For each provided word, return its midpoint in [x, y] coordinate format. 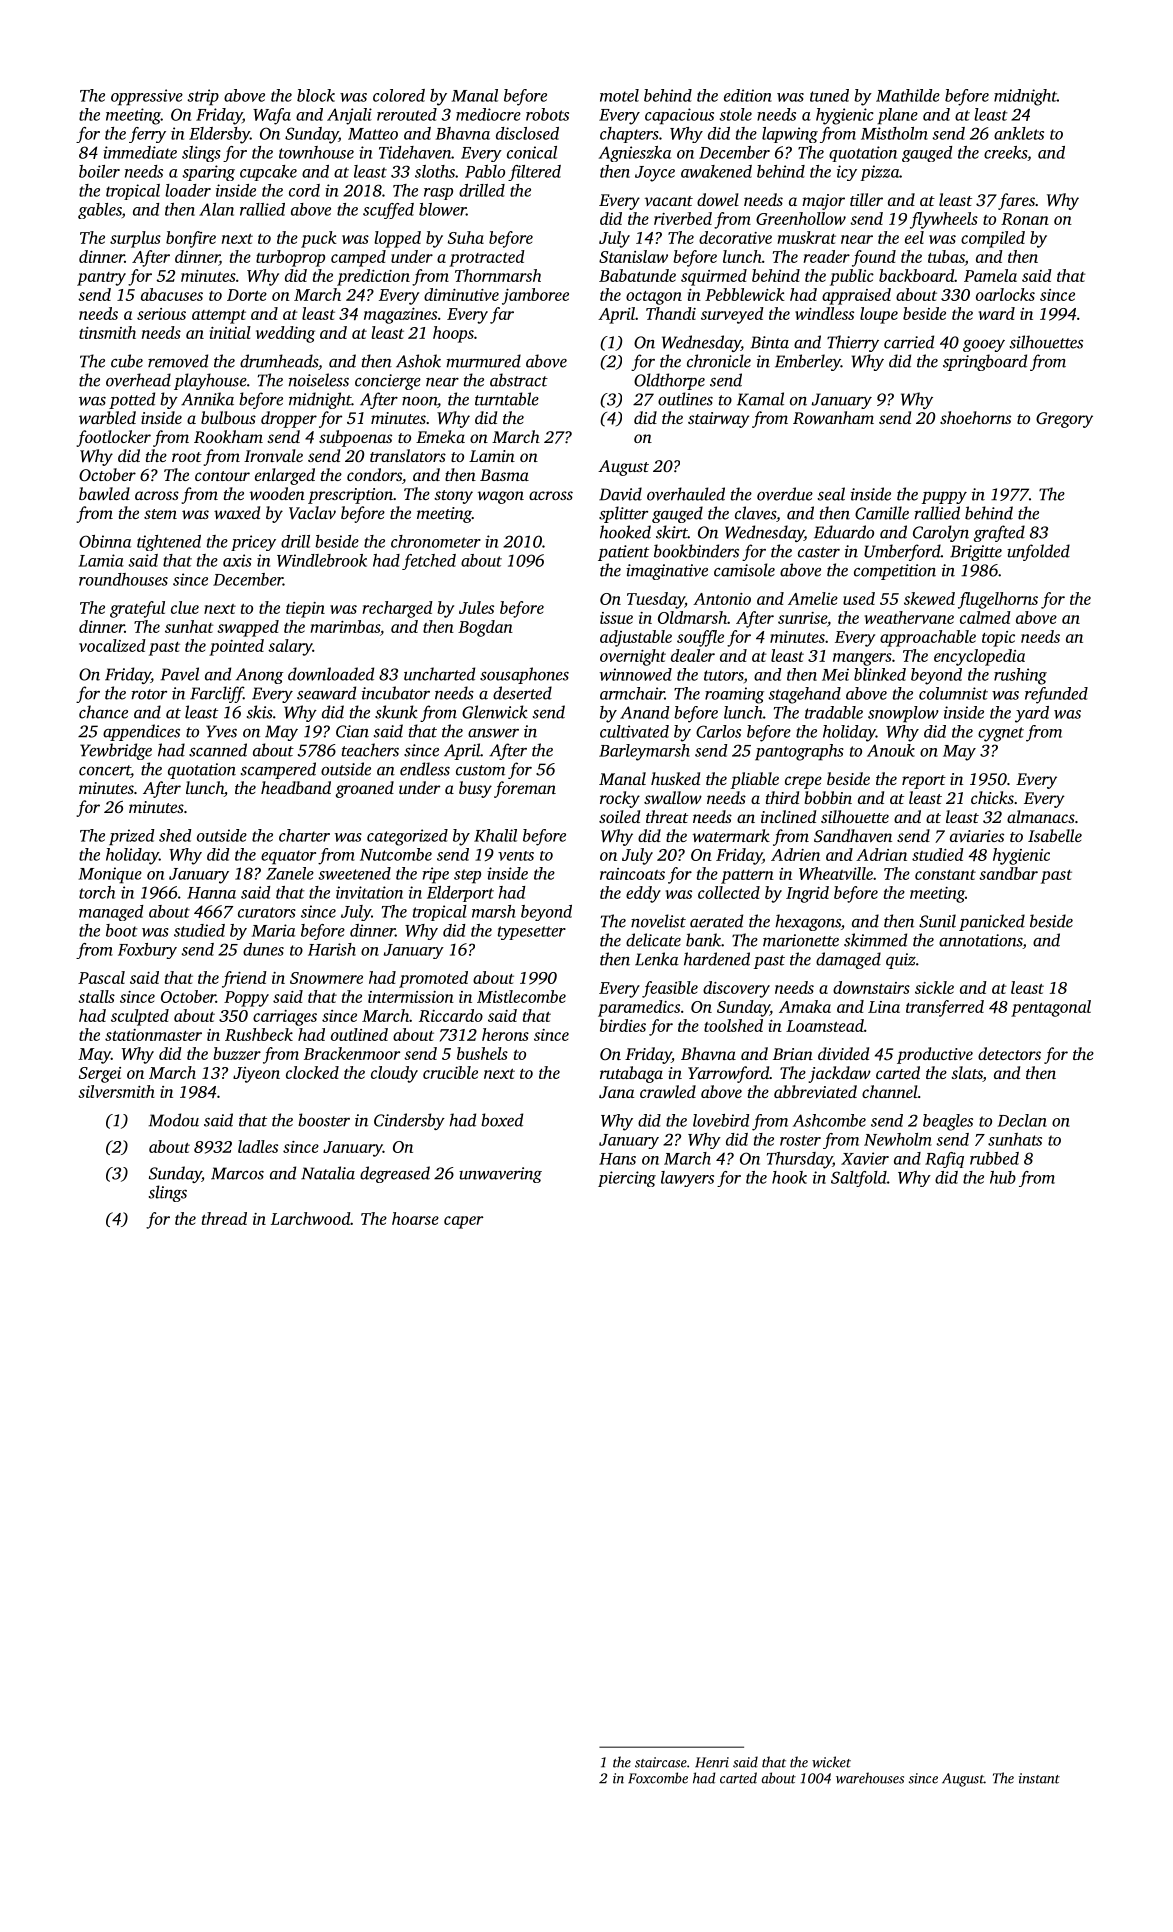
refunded [1056, 695]
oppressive [147, 97]
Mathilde [908, 95]
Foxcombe [658, 1778]
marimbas [345, 626]
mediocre [488, 114]
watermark [731, 835]
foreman [525, 789]
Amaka [805, 1006]
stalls [96, 996]
